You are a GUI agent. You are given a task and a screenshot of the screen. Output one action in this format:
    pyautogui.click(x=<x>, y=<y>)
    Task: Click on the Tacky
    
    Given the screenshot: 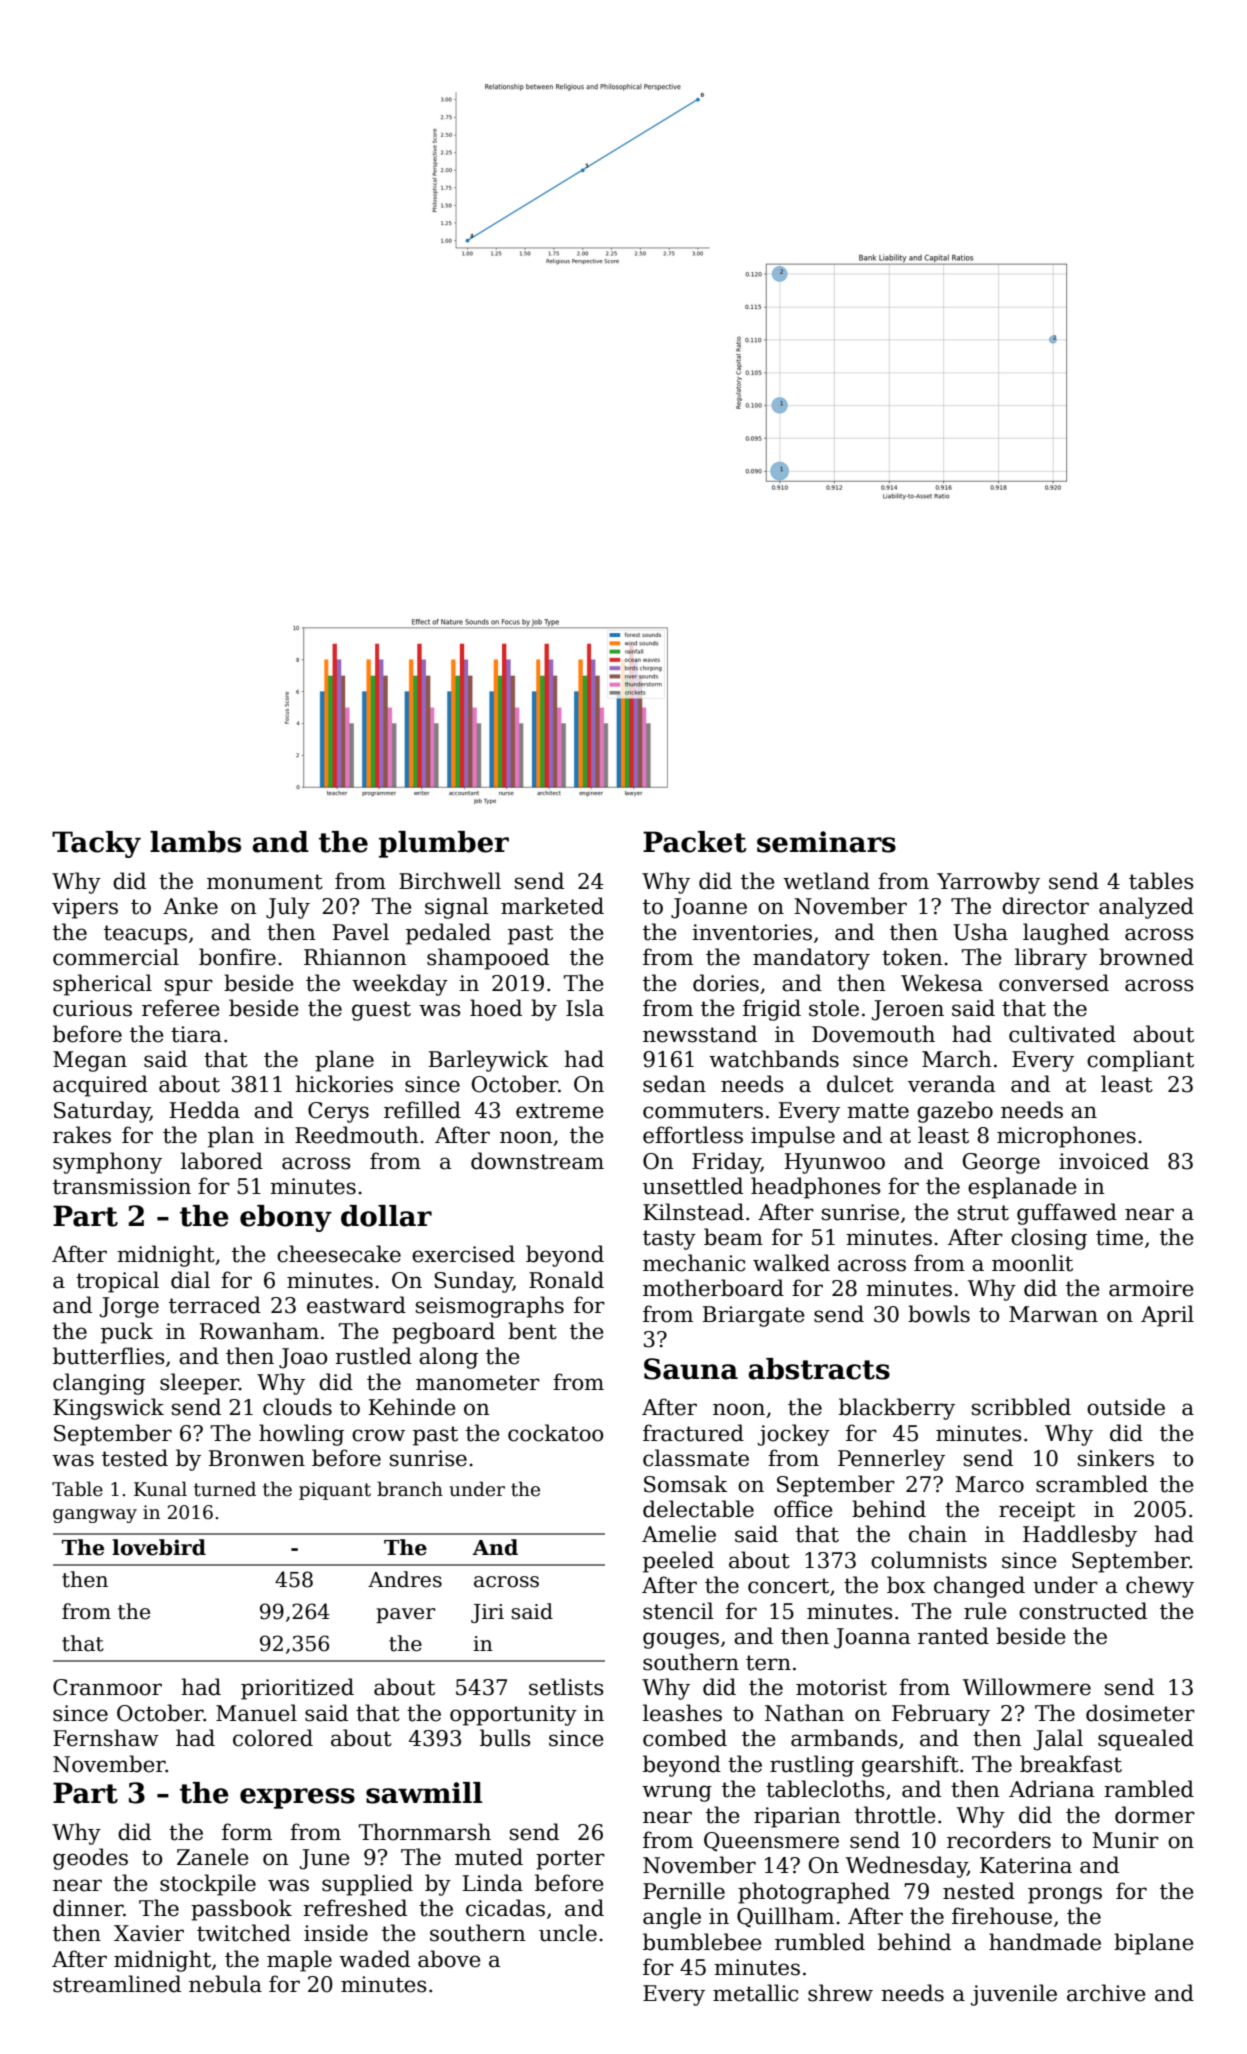 What is the action you would take?
    pyautogui.click(x=96, y=844)
